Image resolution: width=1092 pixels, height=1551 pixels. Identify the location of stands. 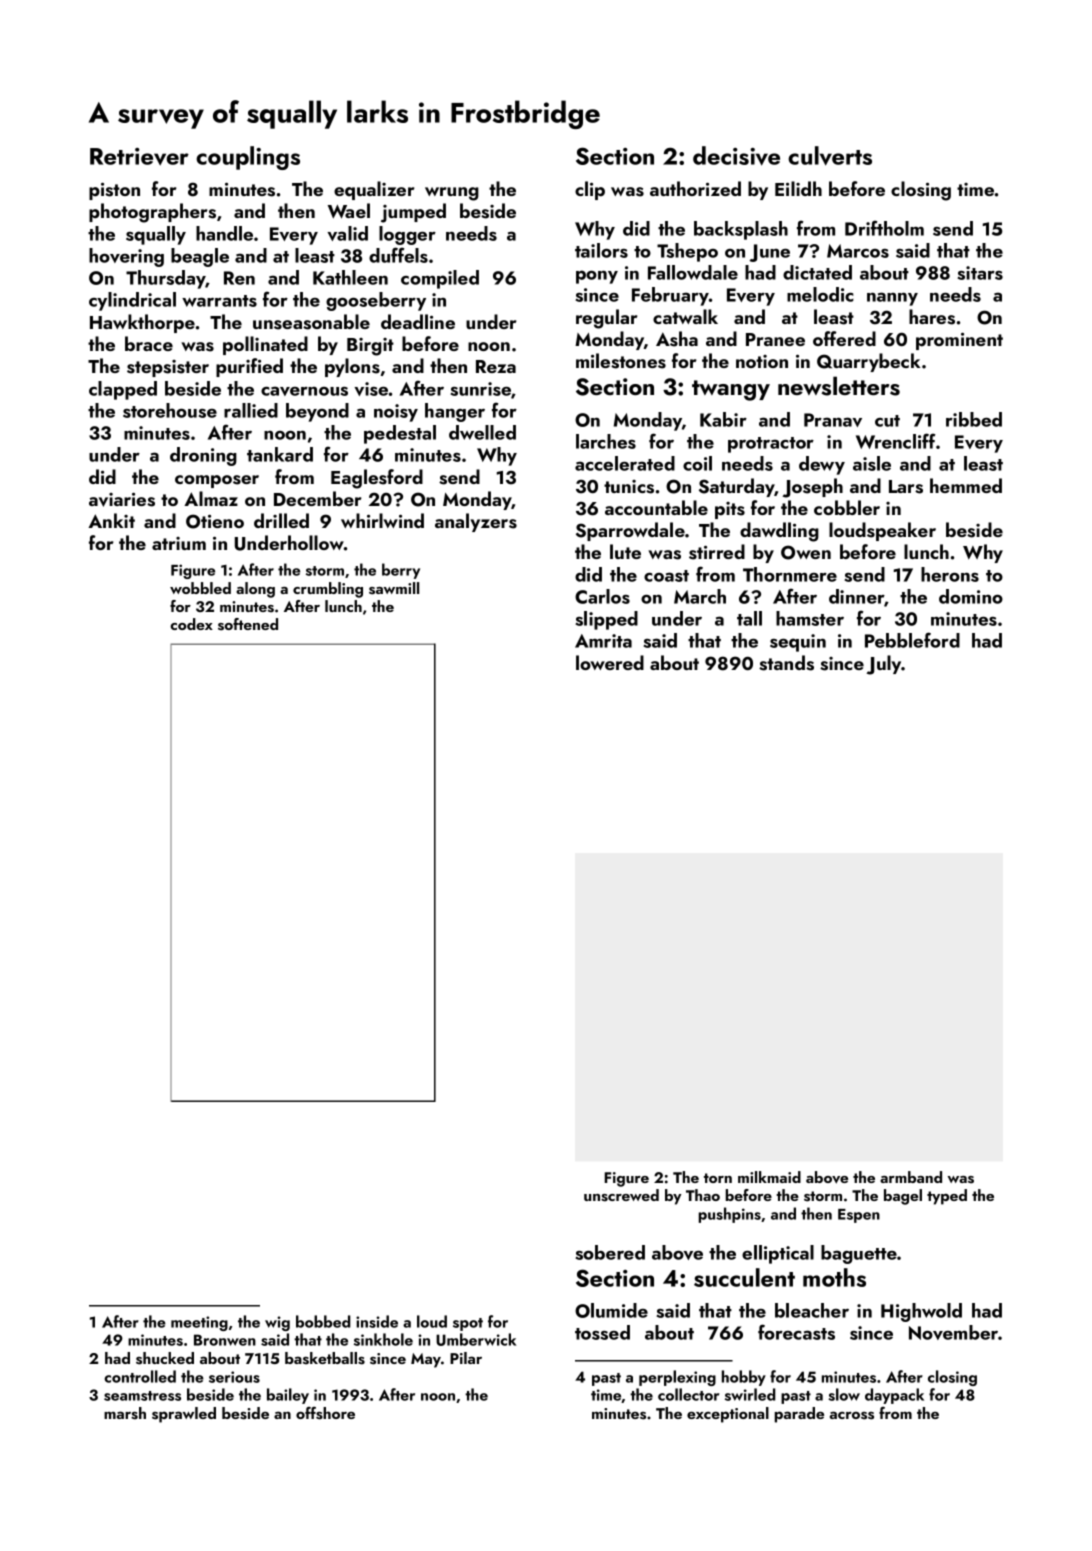
(786, 663).
